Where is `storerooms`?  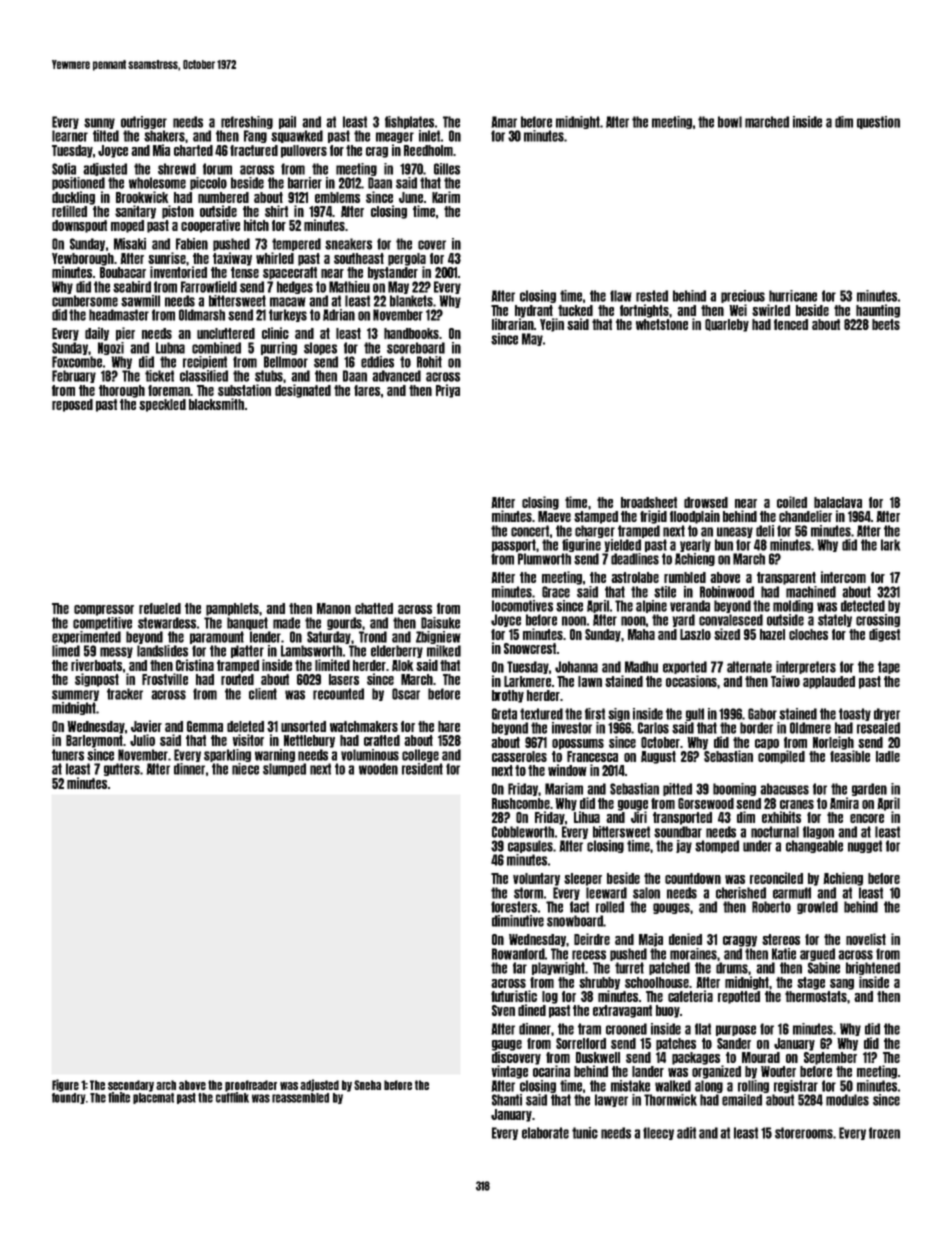
storerooms is located at coordinates (804, 1133).
